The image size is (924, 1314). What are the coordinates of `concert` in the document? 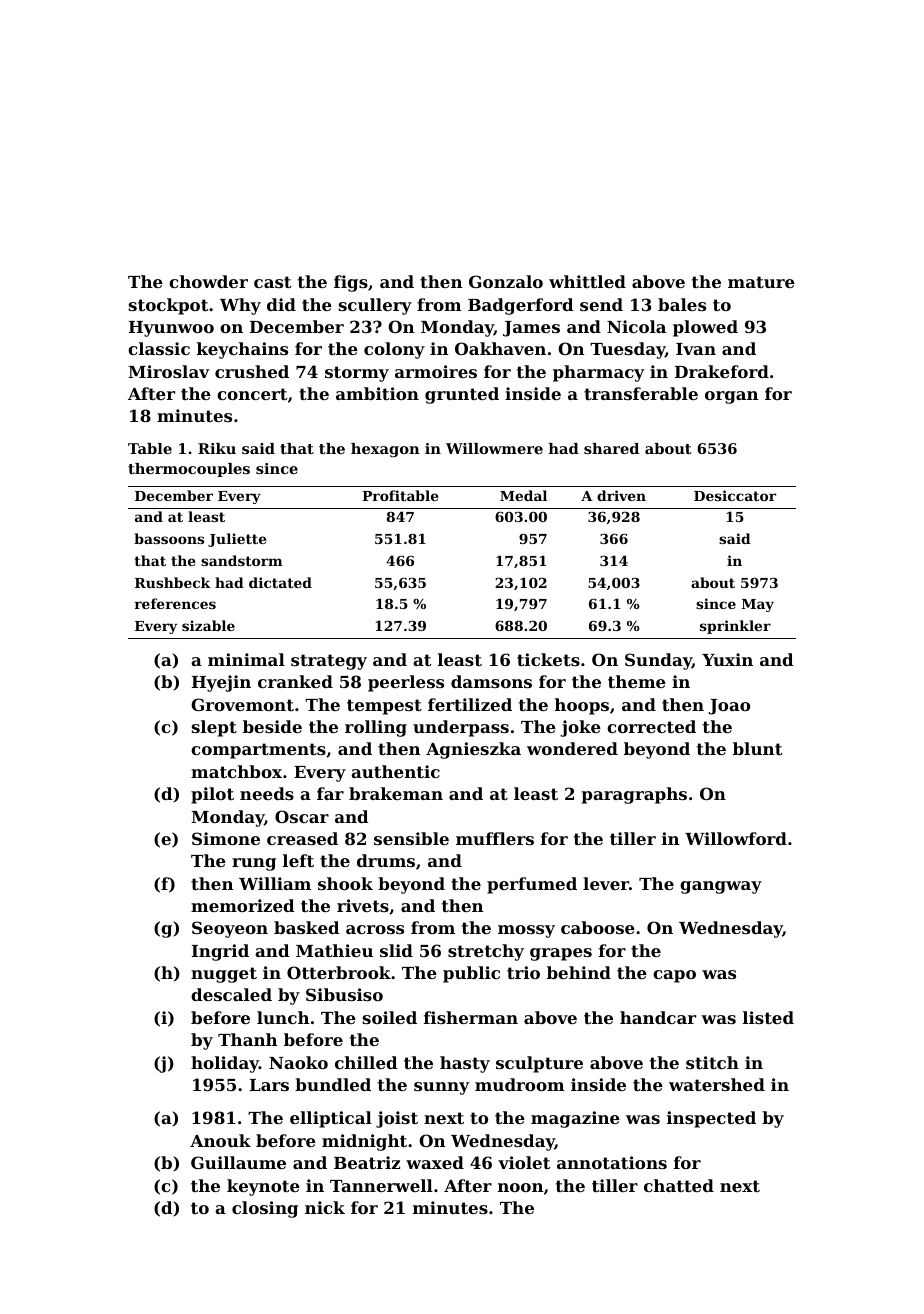 It's located at (252, 394).
